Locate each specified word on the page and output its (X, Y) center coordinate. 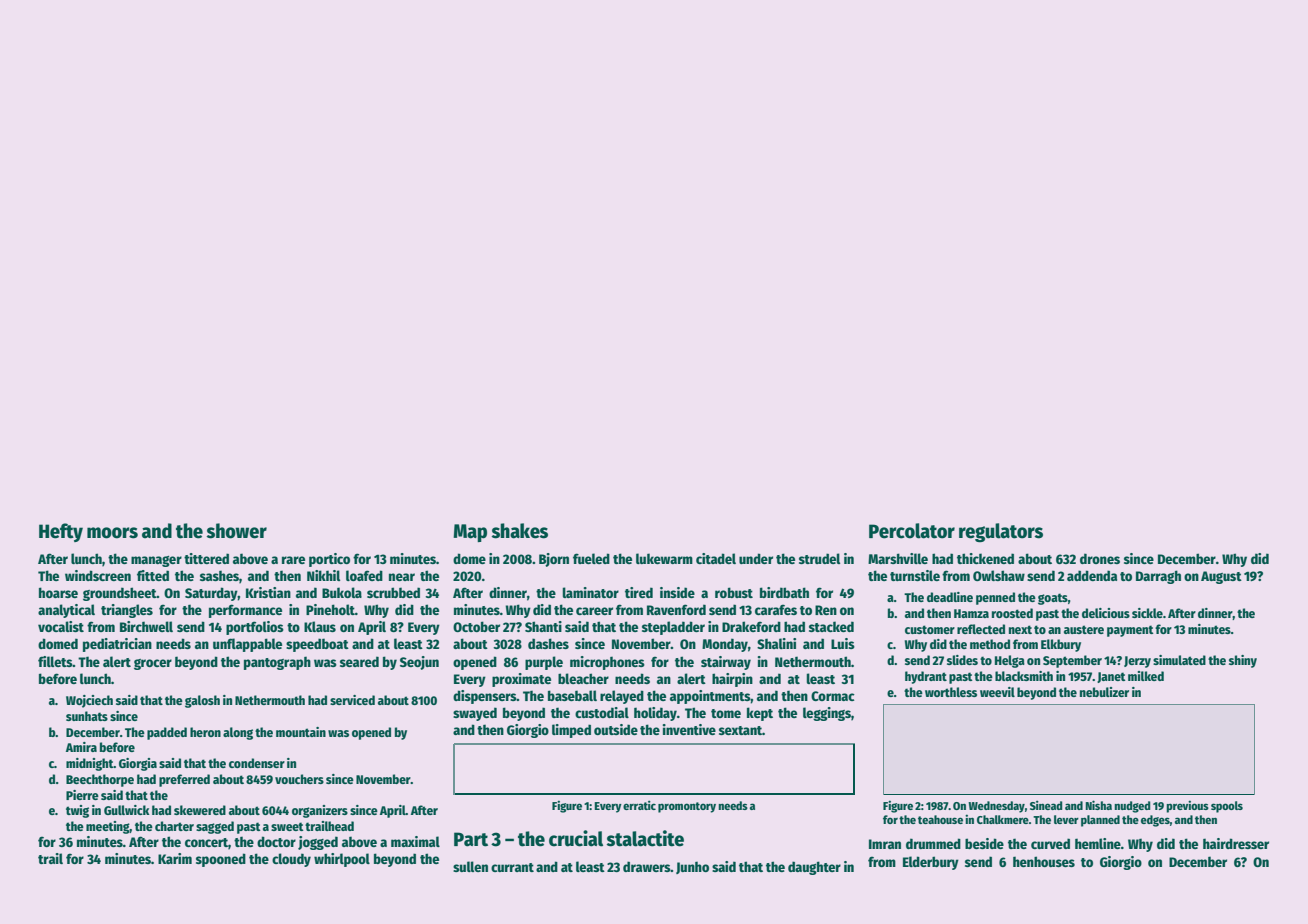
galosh (202, 701)
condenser (257, 763)
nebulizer (1104, 692)
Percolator (912, 531)
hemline (1098, 843)
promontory (687, 807)
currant (512, 867)
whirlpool (342, 860)
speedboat (317, 645)
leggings (827, 714)
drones (1100, 558)
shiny (1243, 661)
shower (236, 531)
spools (1227, 807)
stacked (831, 626)
